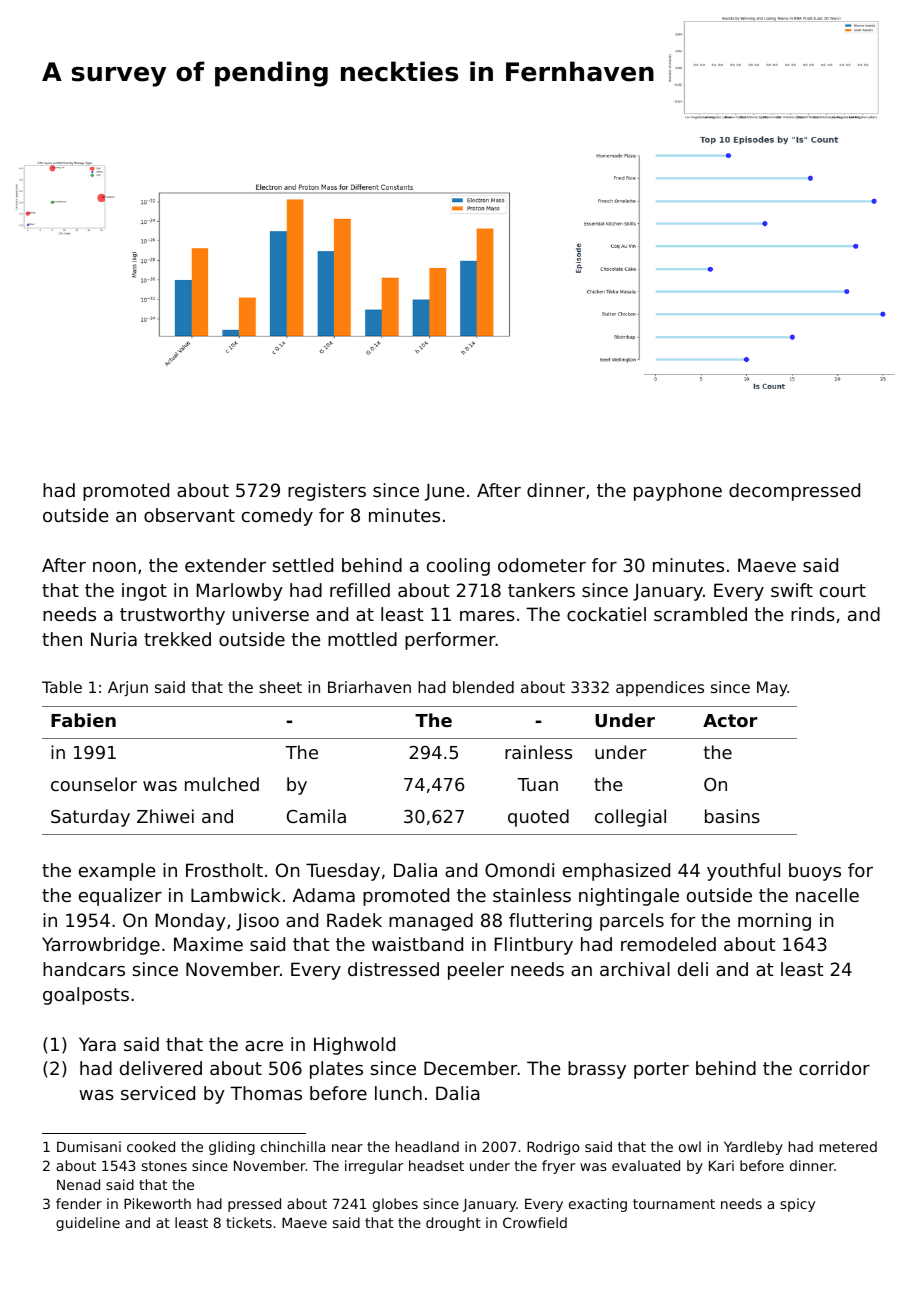 The image size is (924, 1308). Describe the element at coordinates (189, 515) in the document. I see `observant` at that location.
